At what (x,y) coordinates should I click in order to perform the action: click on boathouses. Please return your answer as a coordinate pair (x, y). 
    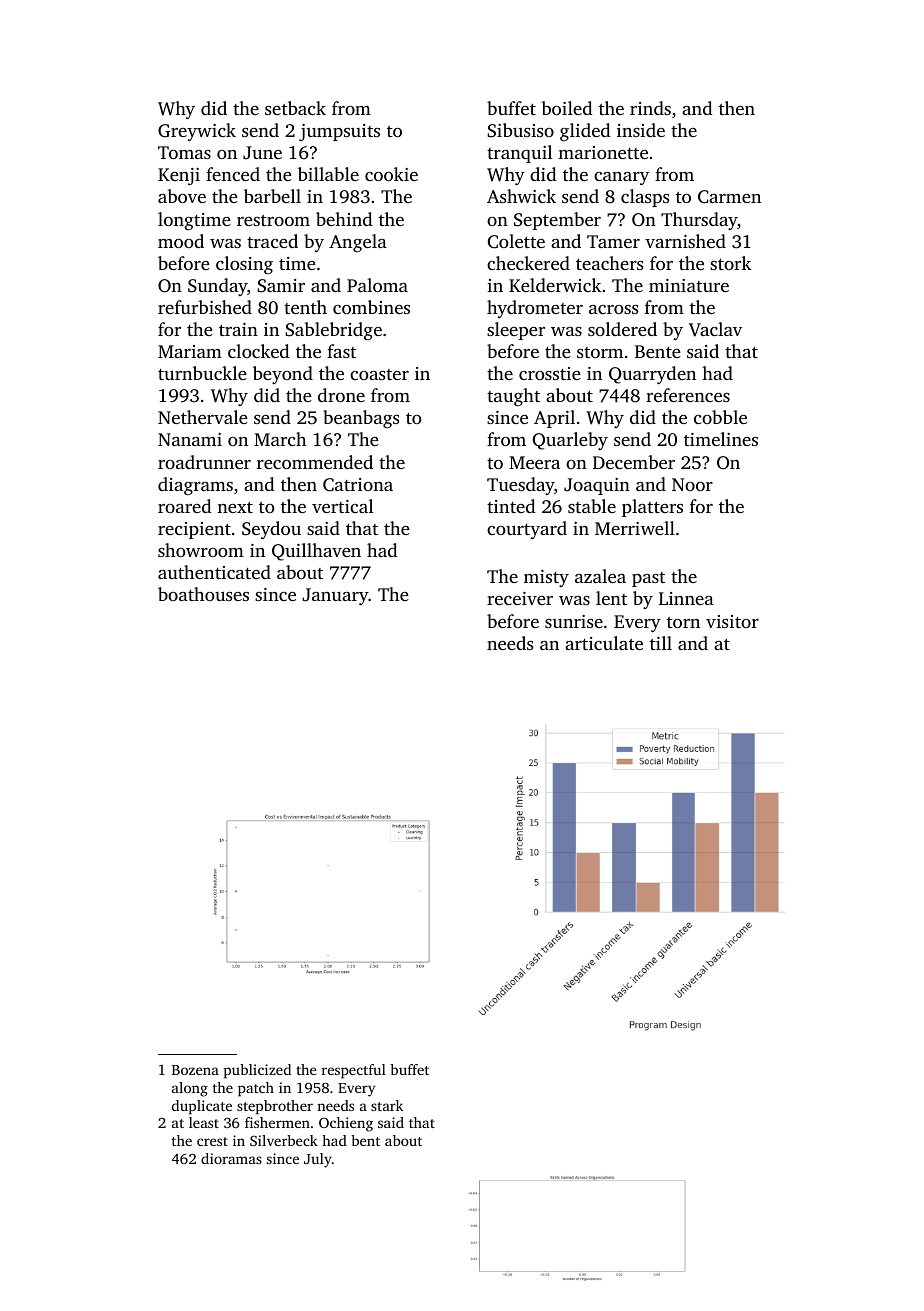
    Looking at the image, I should click on (203, 594).
